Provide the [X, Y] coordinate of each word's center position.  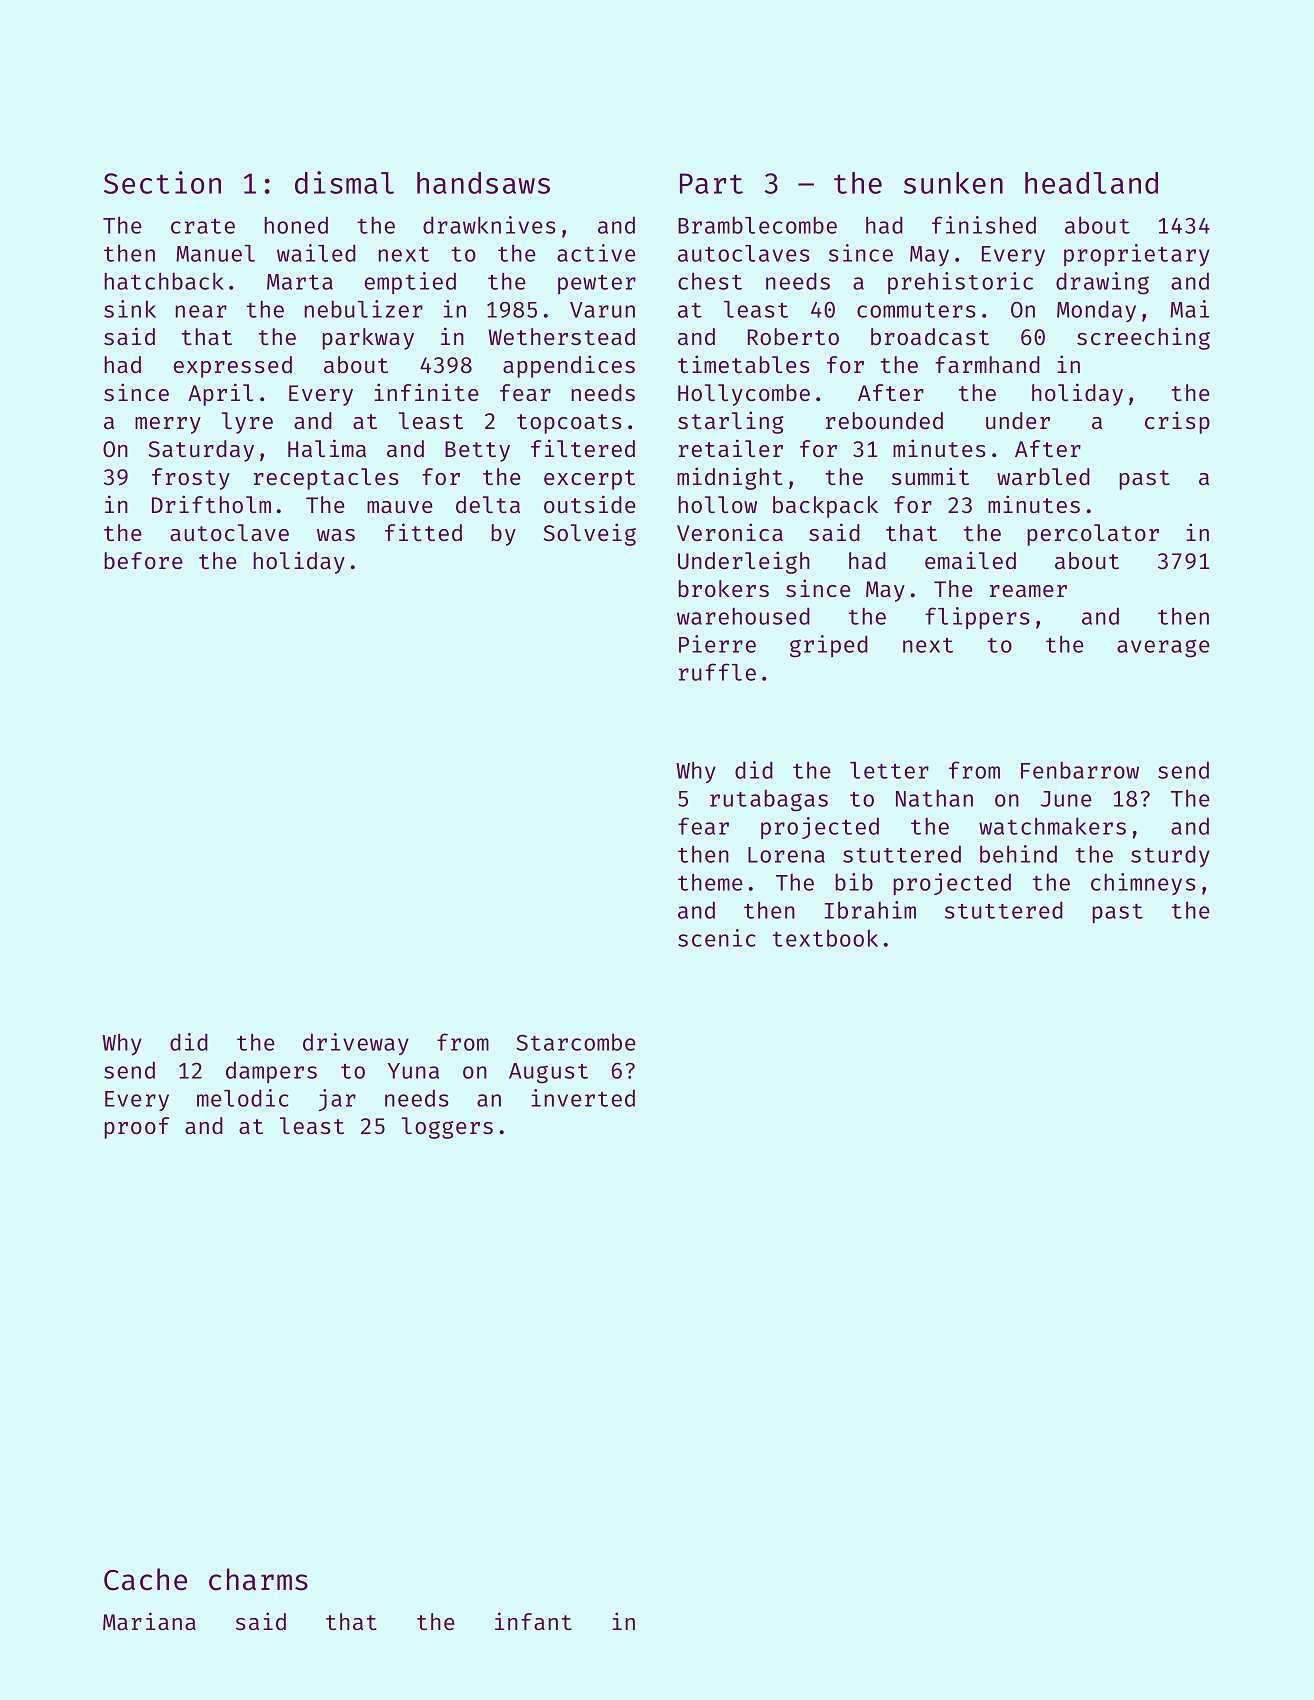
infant [533, 1621]
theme [710, 882]
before [144, 560]
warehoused [743, 616]
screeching [1143, 338]
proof [137, 1128]
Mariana [149, 1621]
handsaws [483, 183]
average [1163, 648]
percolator [1093, 535]
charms [258, 1579]
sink [130, 309]
